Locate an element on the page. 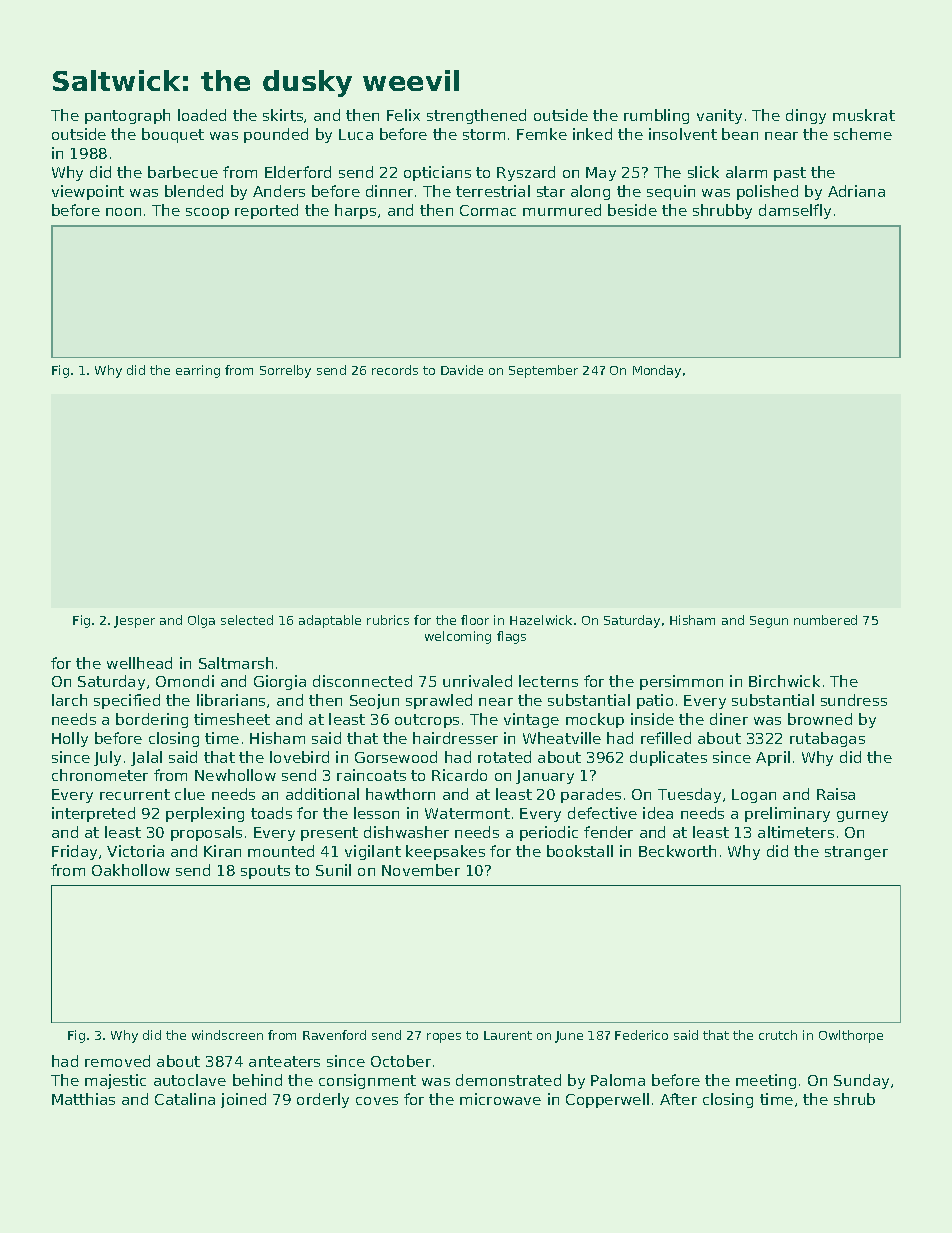 The height and width of the image is (1233, 952). loaded is located at coordinates (202, 115).
